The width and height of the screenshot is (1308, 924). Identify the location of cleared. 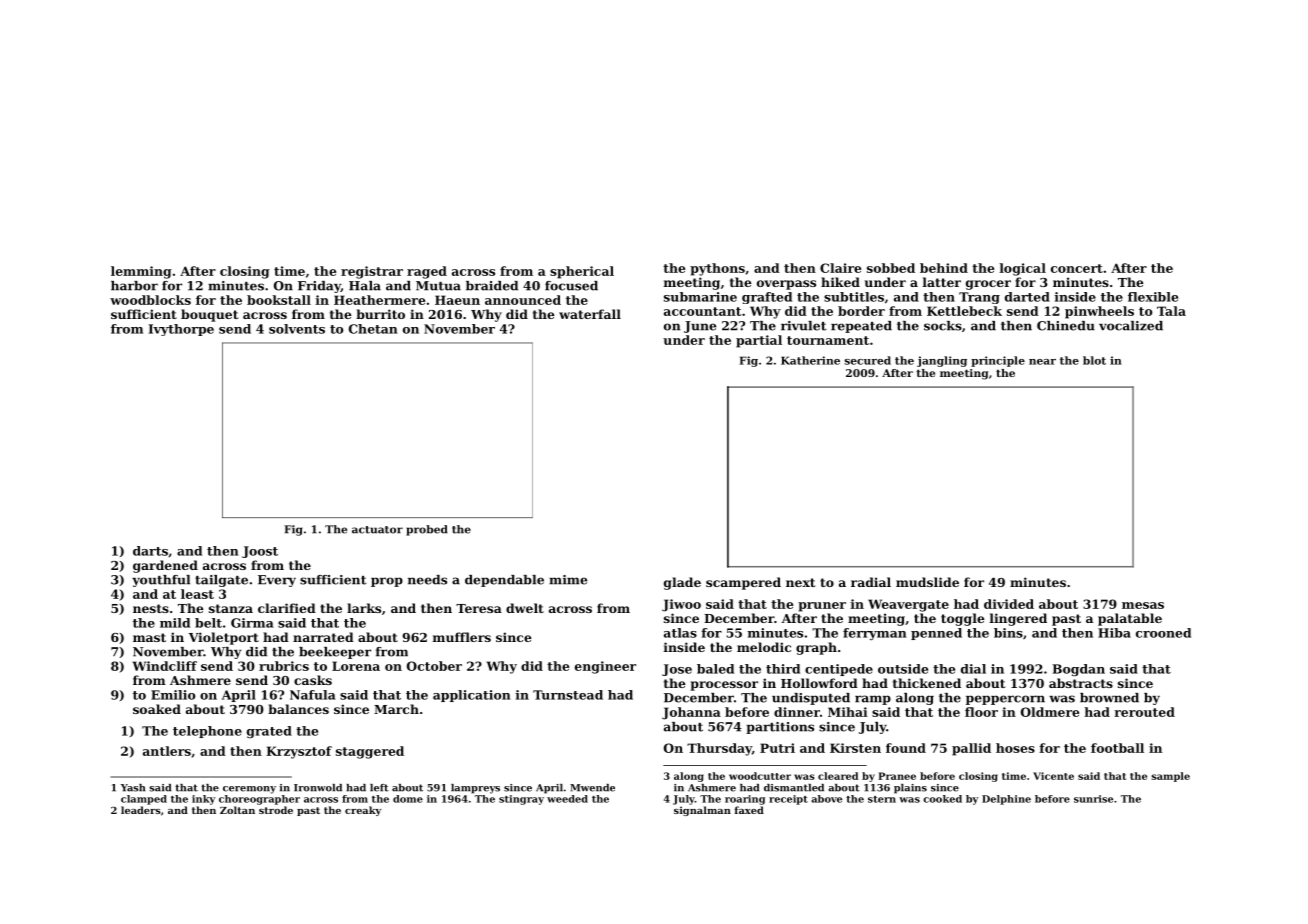
(838, 776).
